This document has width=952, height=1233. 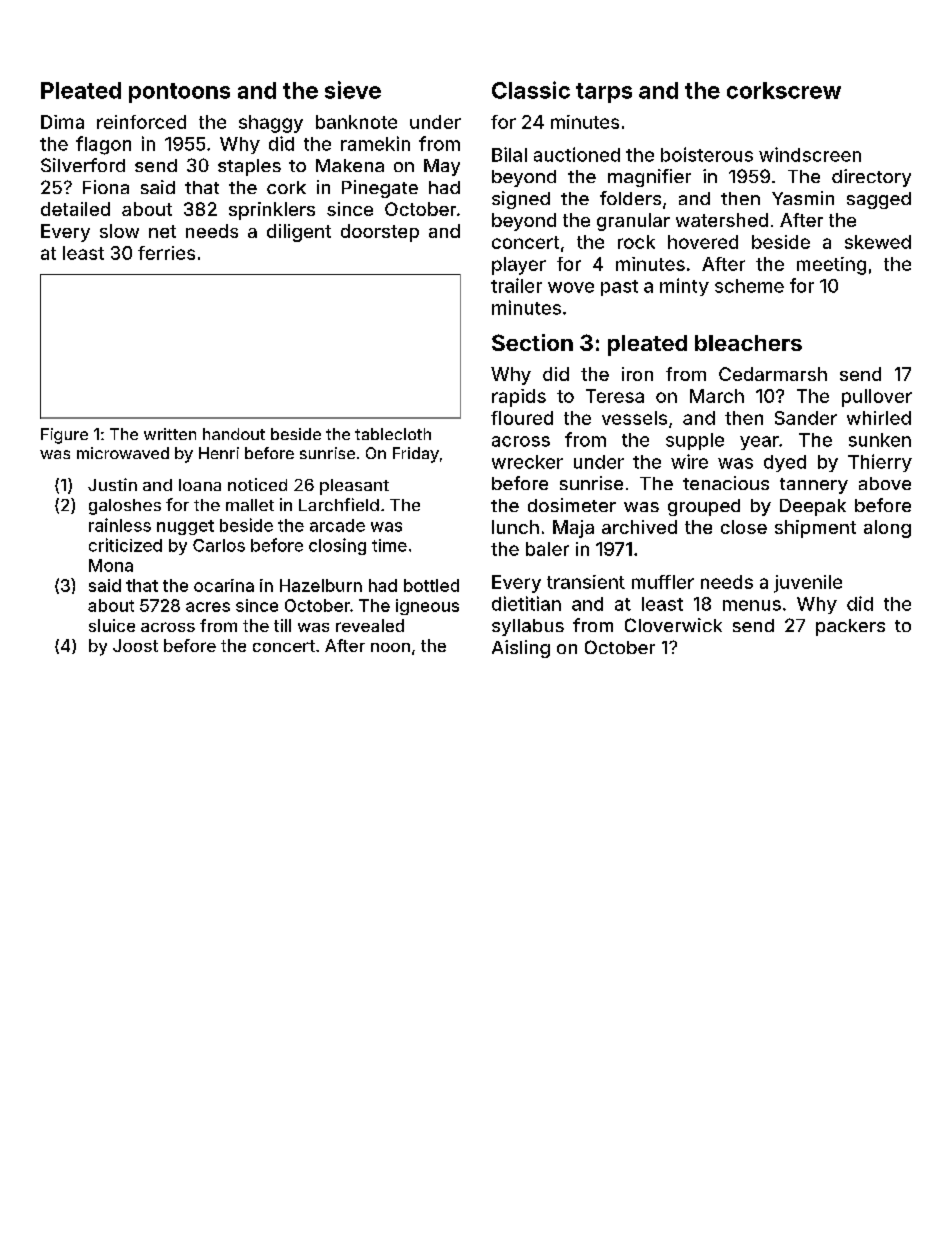 I want to click on lunch, so click(x=515, y=527).
